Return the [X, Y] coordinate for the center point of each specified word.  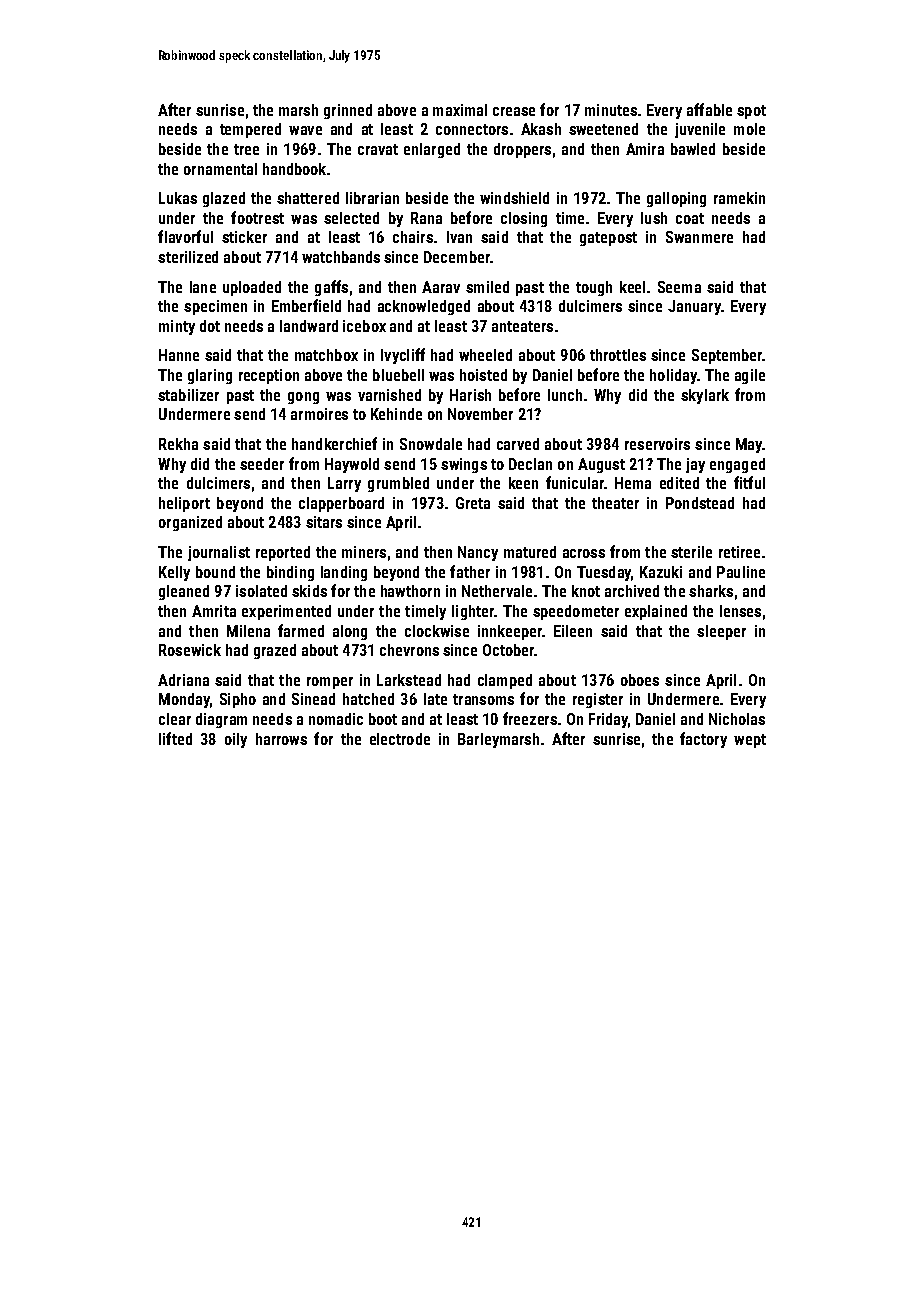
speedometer [576, 612]
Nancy [478, 553]
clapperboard [341, 504]
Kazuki [661, 572]
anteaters [522, 326]
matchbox [326, 355]
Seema [679, 287]
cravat [378, 149]
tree [246, 149]
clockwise [437, 631]
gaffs [331, 288]
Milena [248, 631]
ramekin [739, 198]
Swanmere [699, 237]
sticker [244, 237]
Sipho [238, 700]
